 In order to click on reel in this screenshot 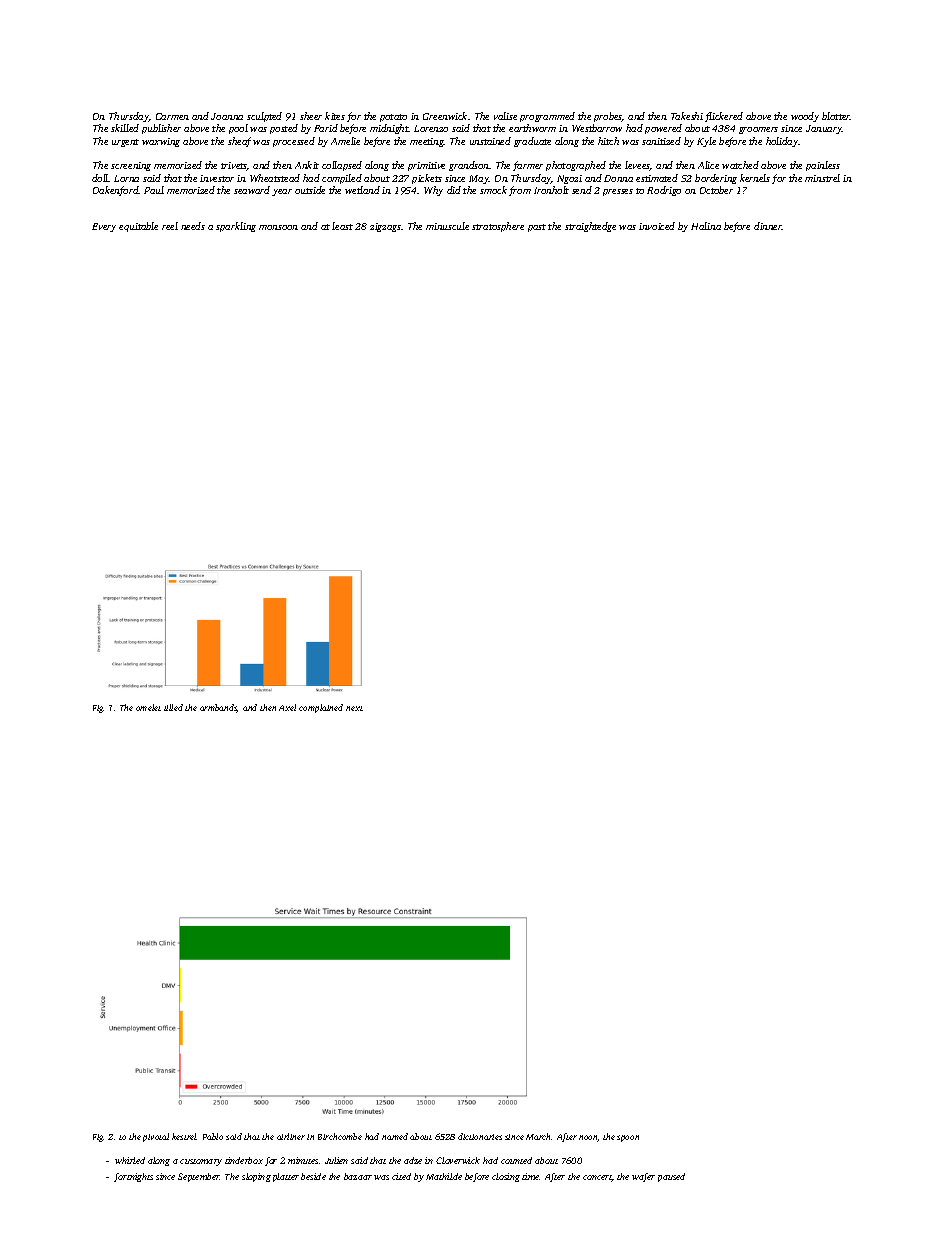, I will do `click(170, 226)`.
